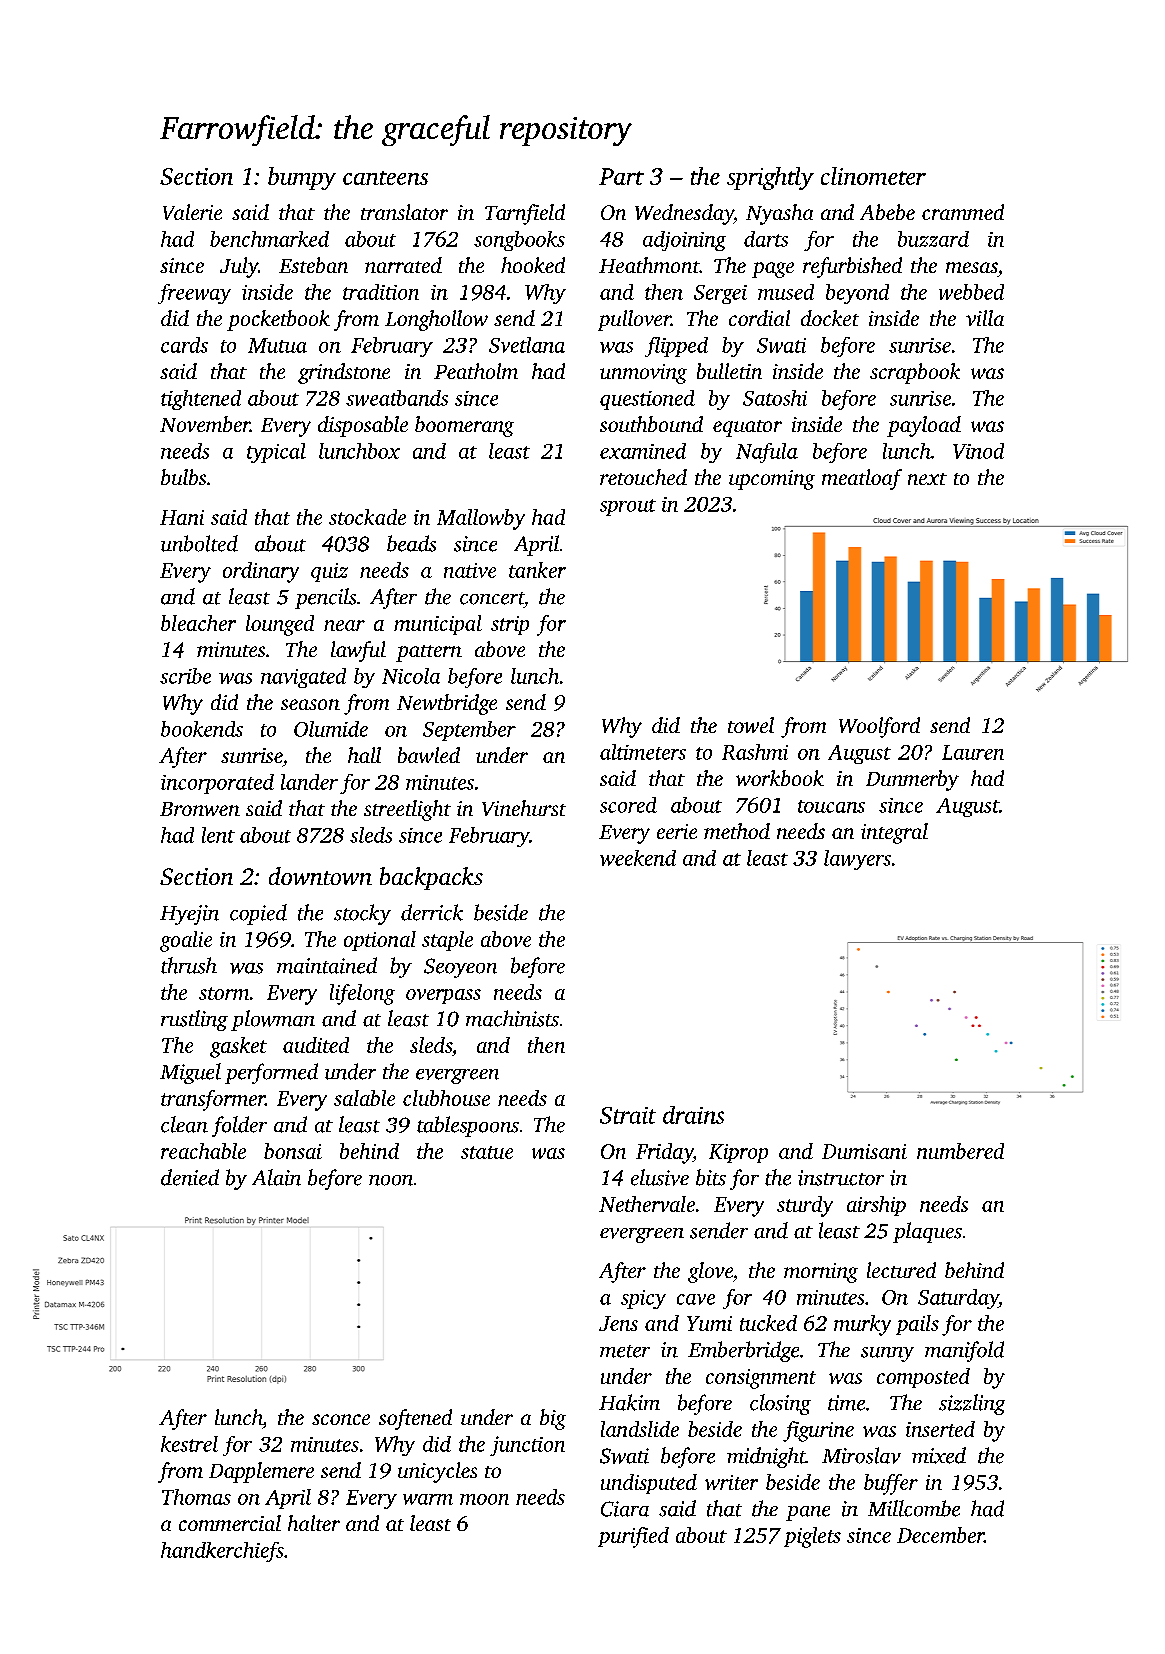 Image resolution: width=1165 pixels, height=1654 pixels. I want to click on glove, so click(710, 1272).
